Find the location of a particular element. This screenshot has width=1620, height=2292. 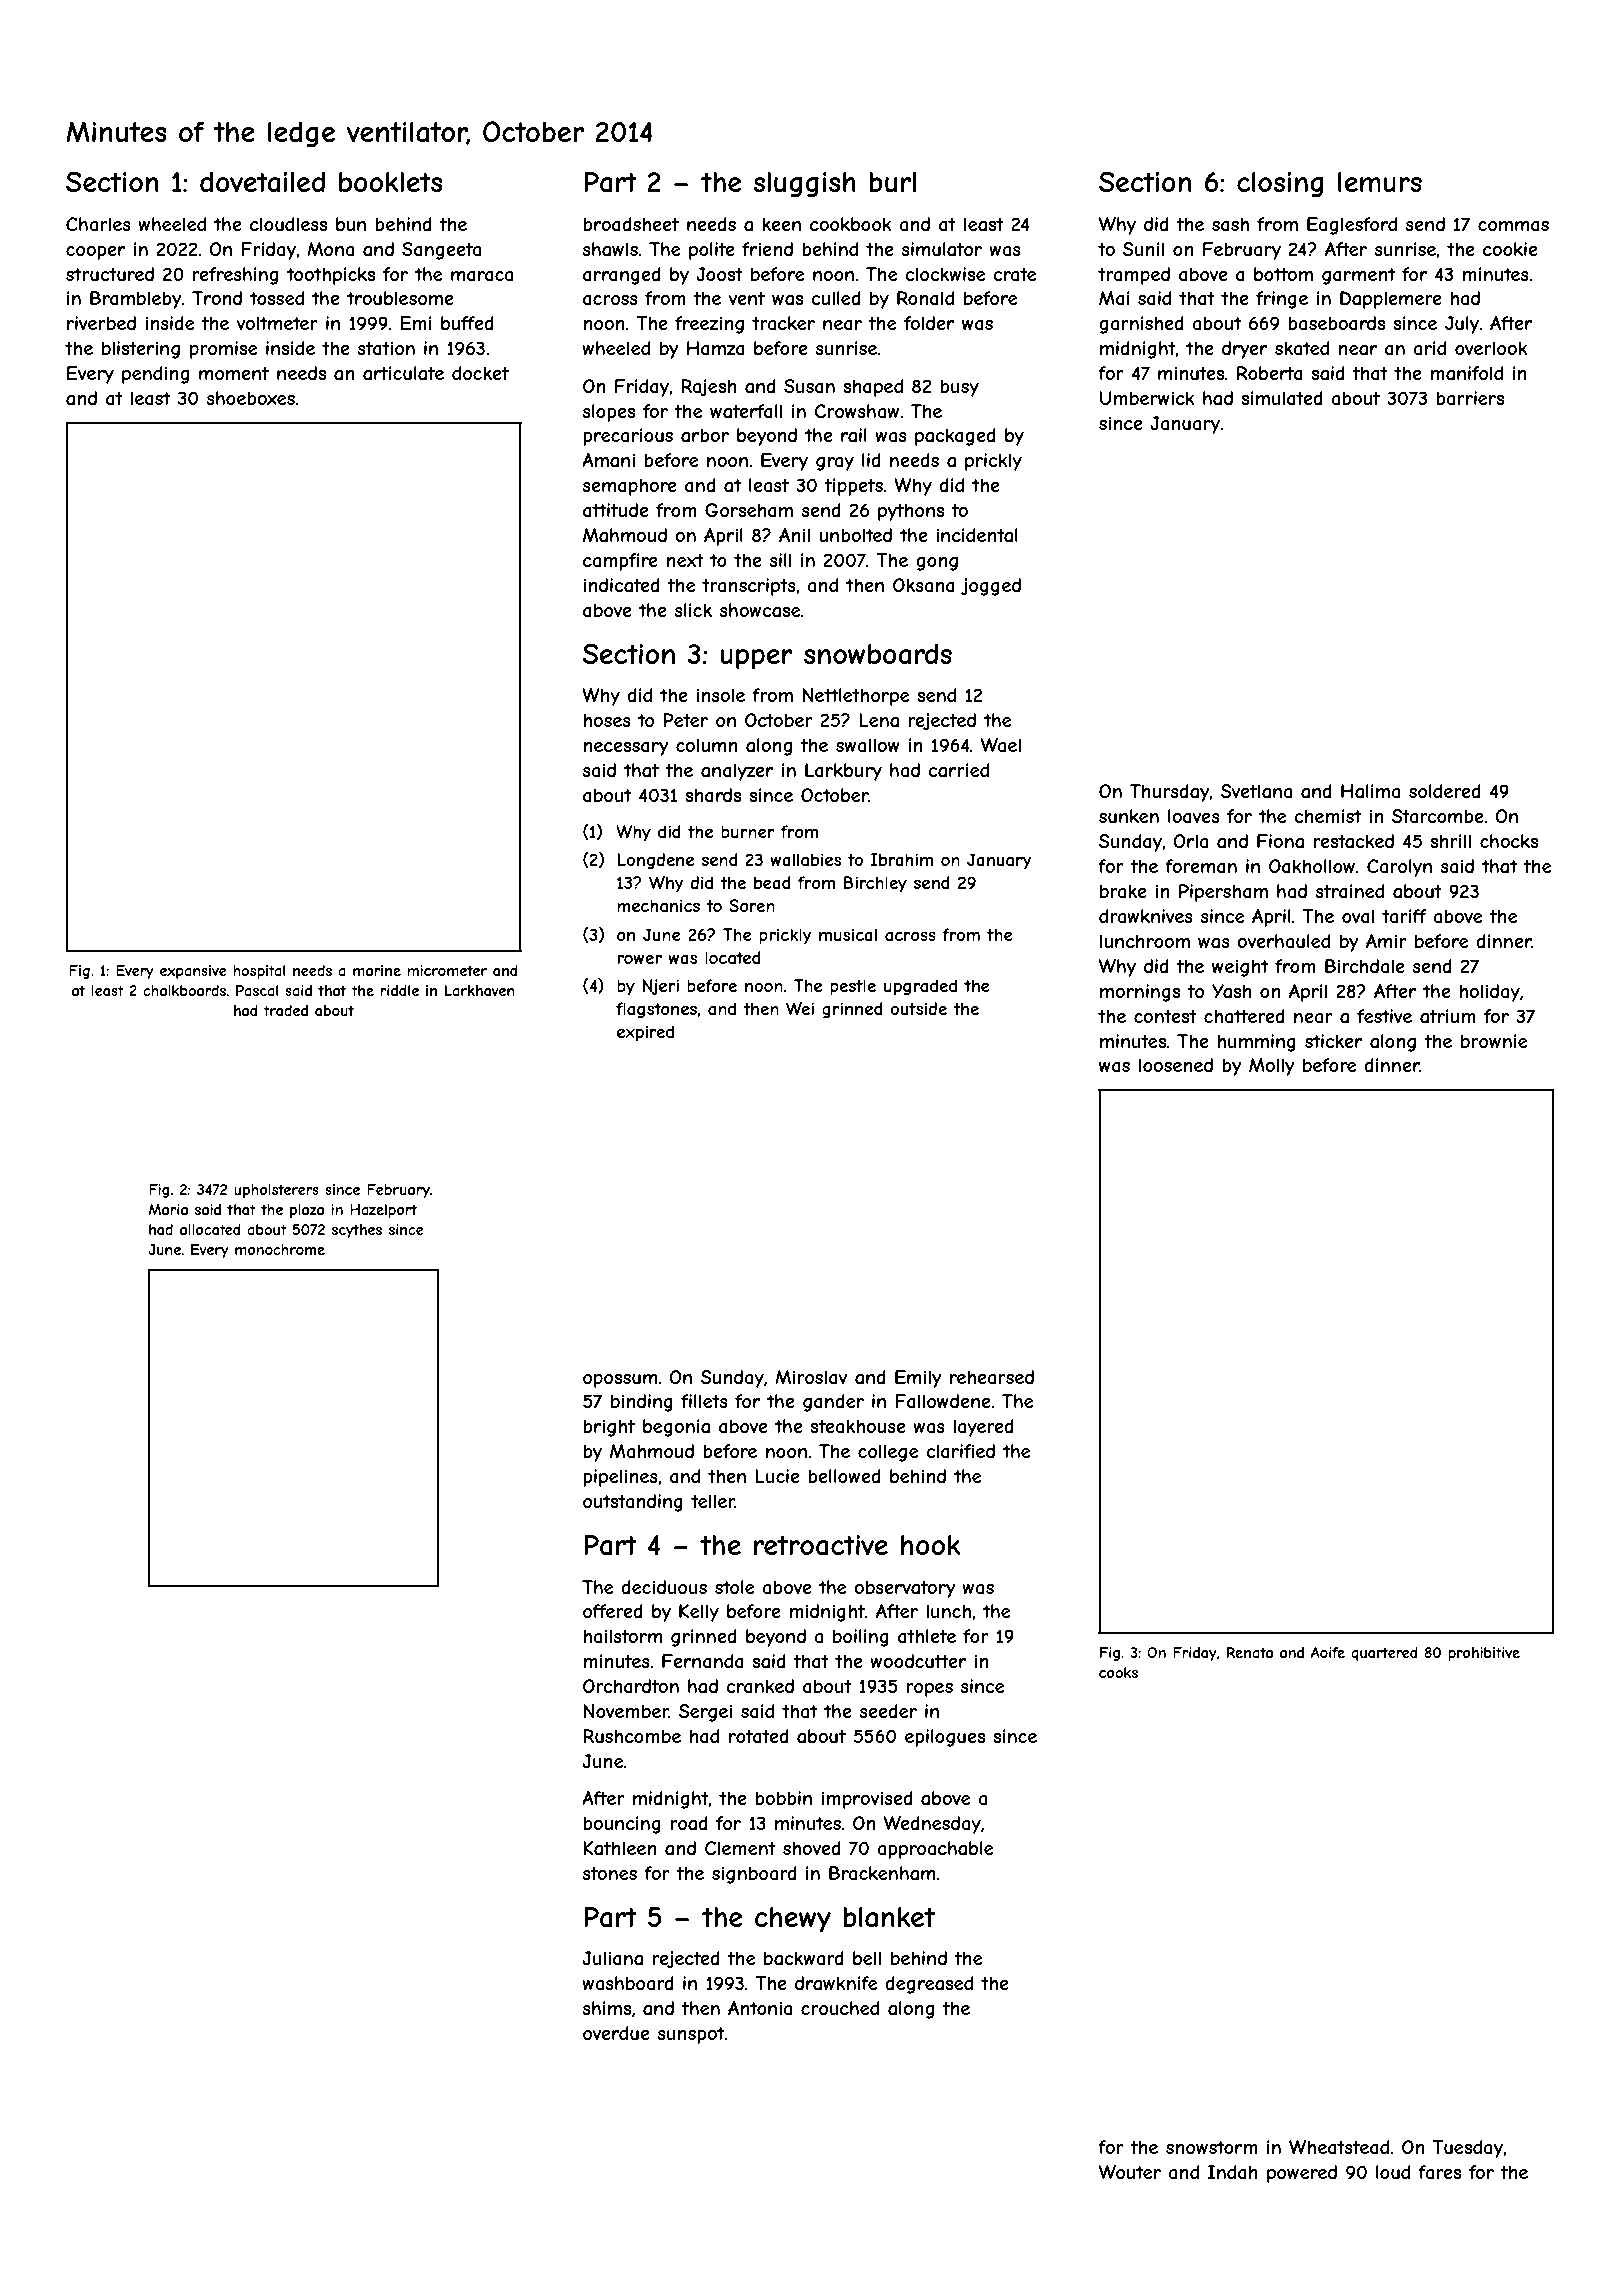

Emily is located at coordinates (918, 1379).
